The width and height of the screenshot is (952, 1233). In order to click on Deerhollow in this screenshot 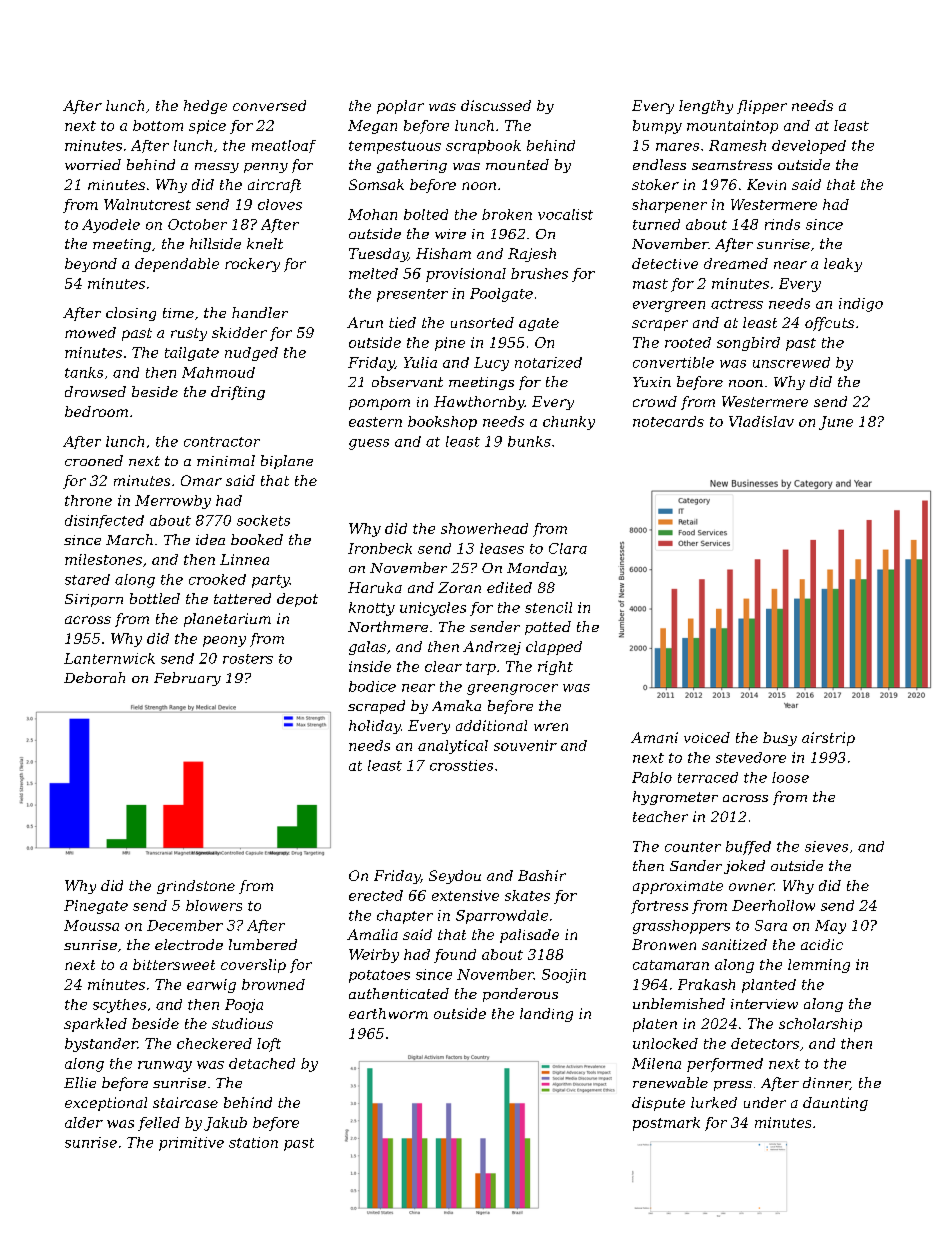, I will do `click(773, 905)`.
